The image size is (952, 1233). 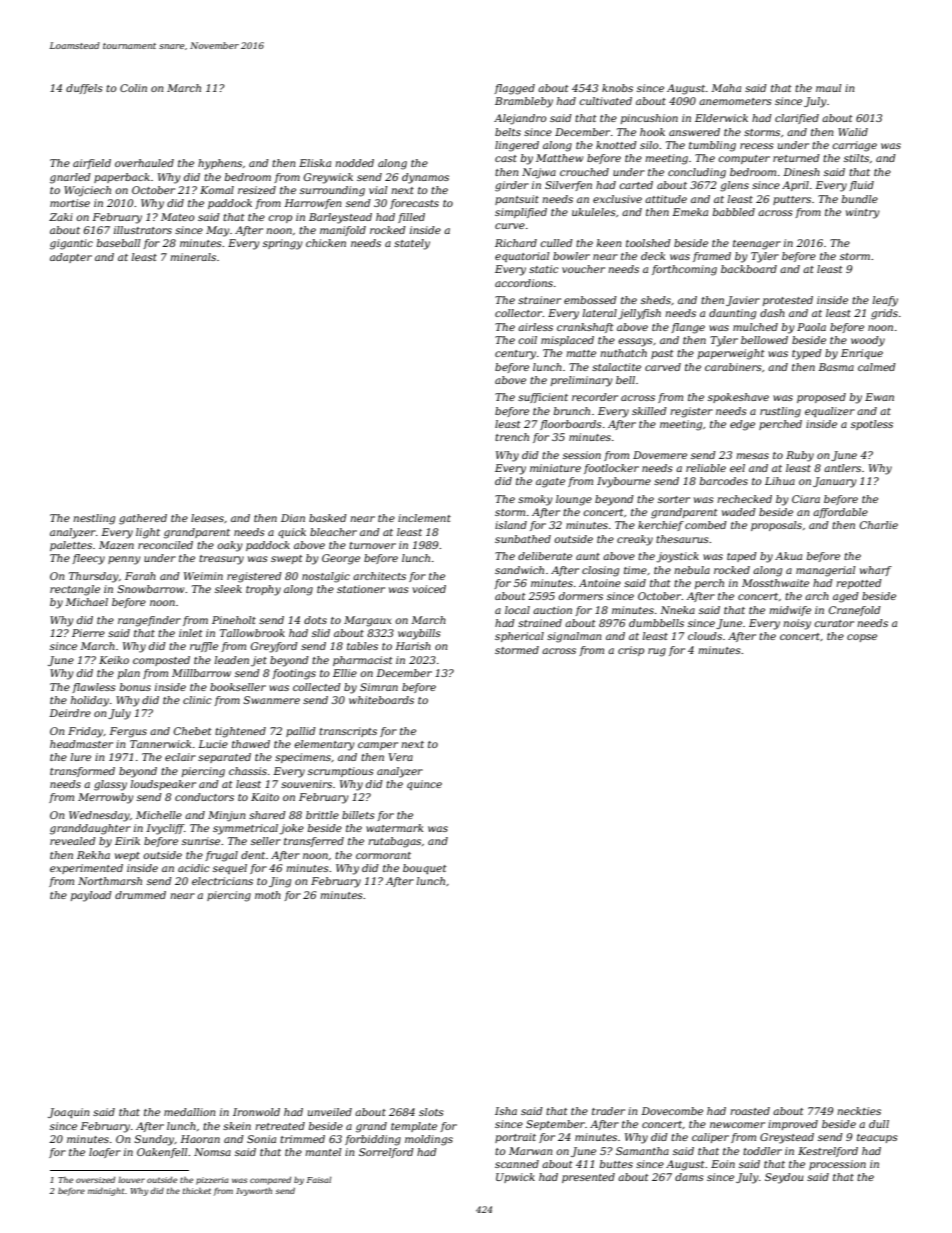 I want to click on Wednesday, so click(x=99, y=816).
